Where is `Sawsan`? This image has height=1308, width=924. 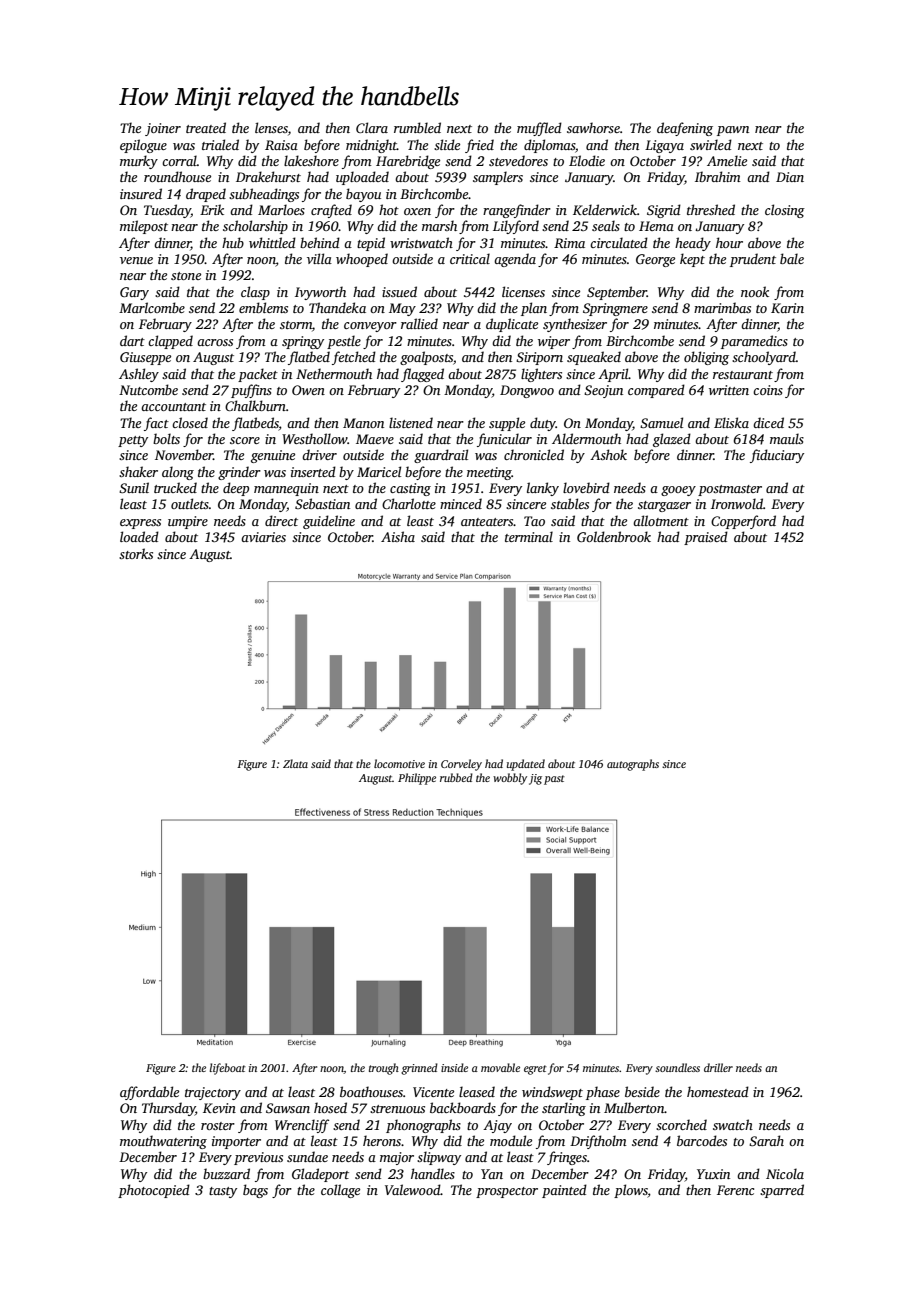
Sawsan is located at coordinates (288, 1108).
